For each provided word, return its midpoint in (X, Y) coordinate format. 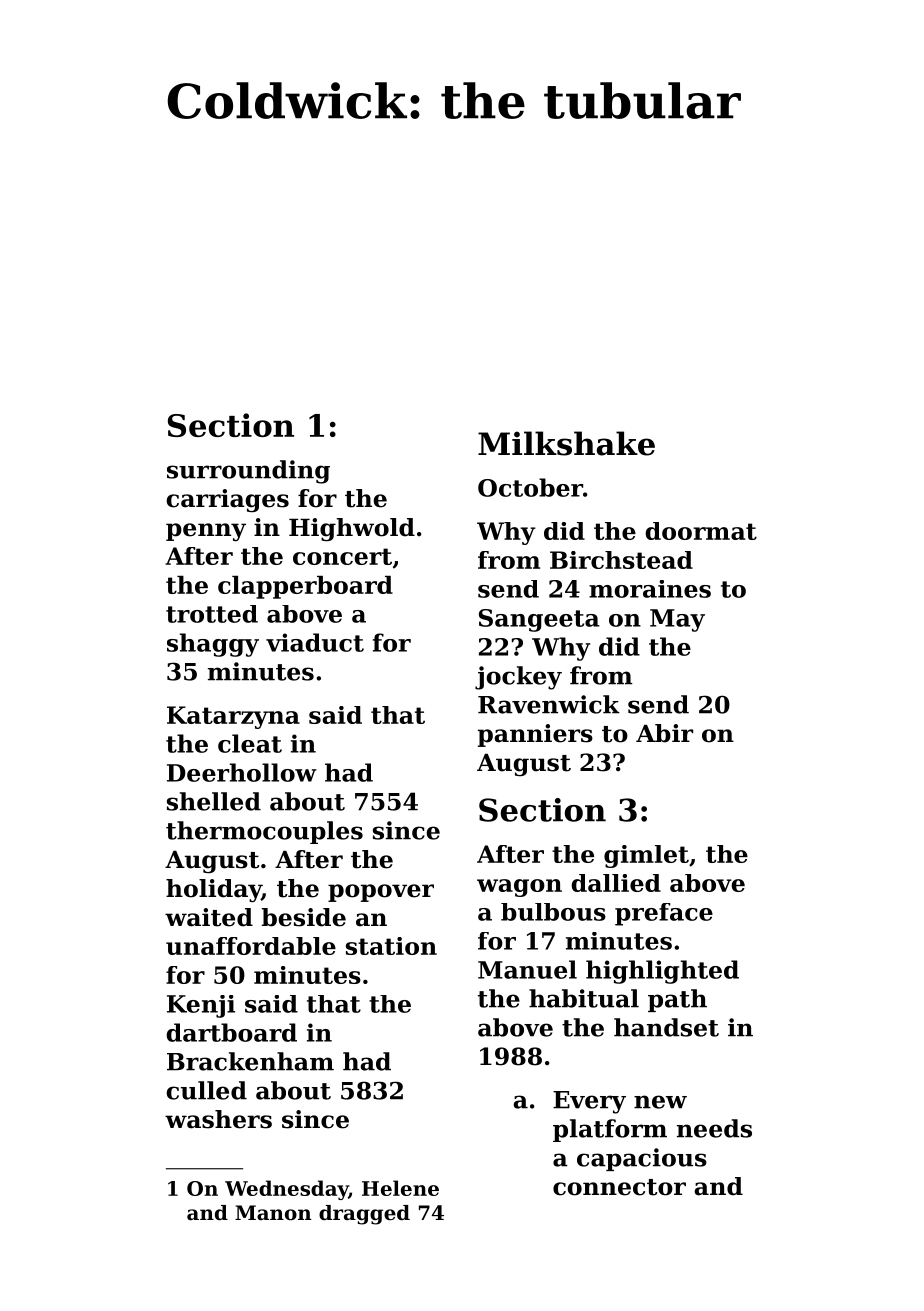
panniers (535, 735)
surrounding (248, 472)
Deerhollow (242, 772)
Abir (664, 733)
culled (206, 1090)
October (530, 487)
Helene (400, 1188)
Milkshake (566, 443)
